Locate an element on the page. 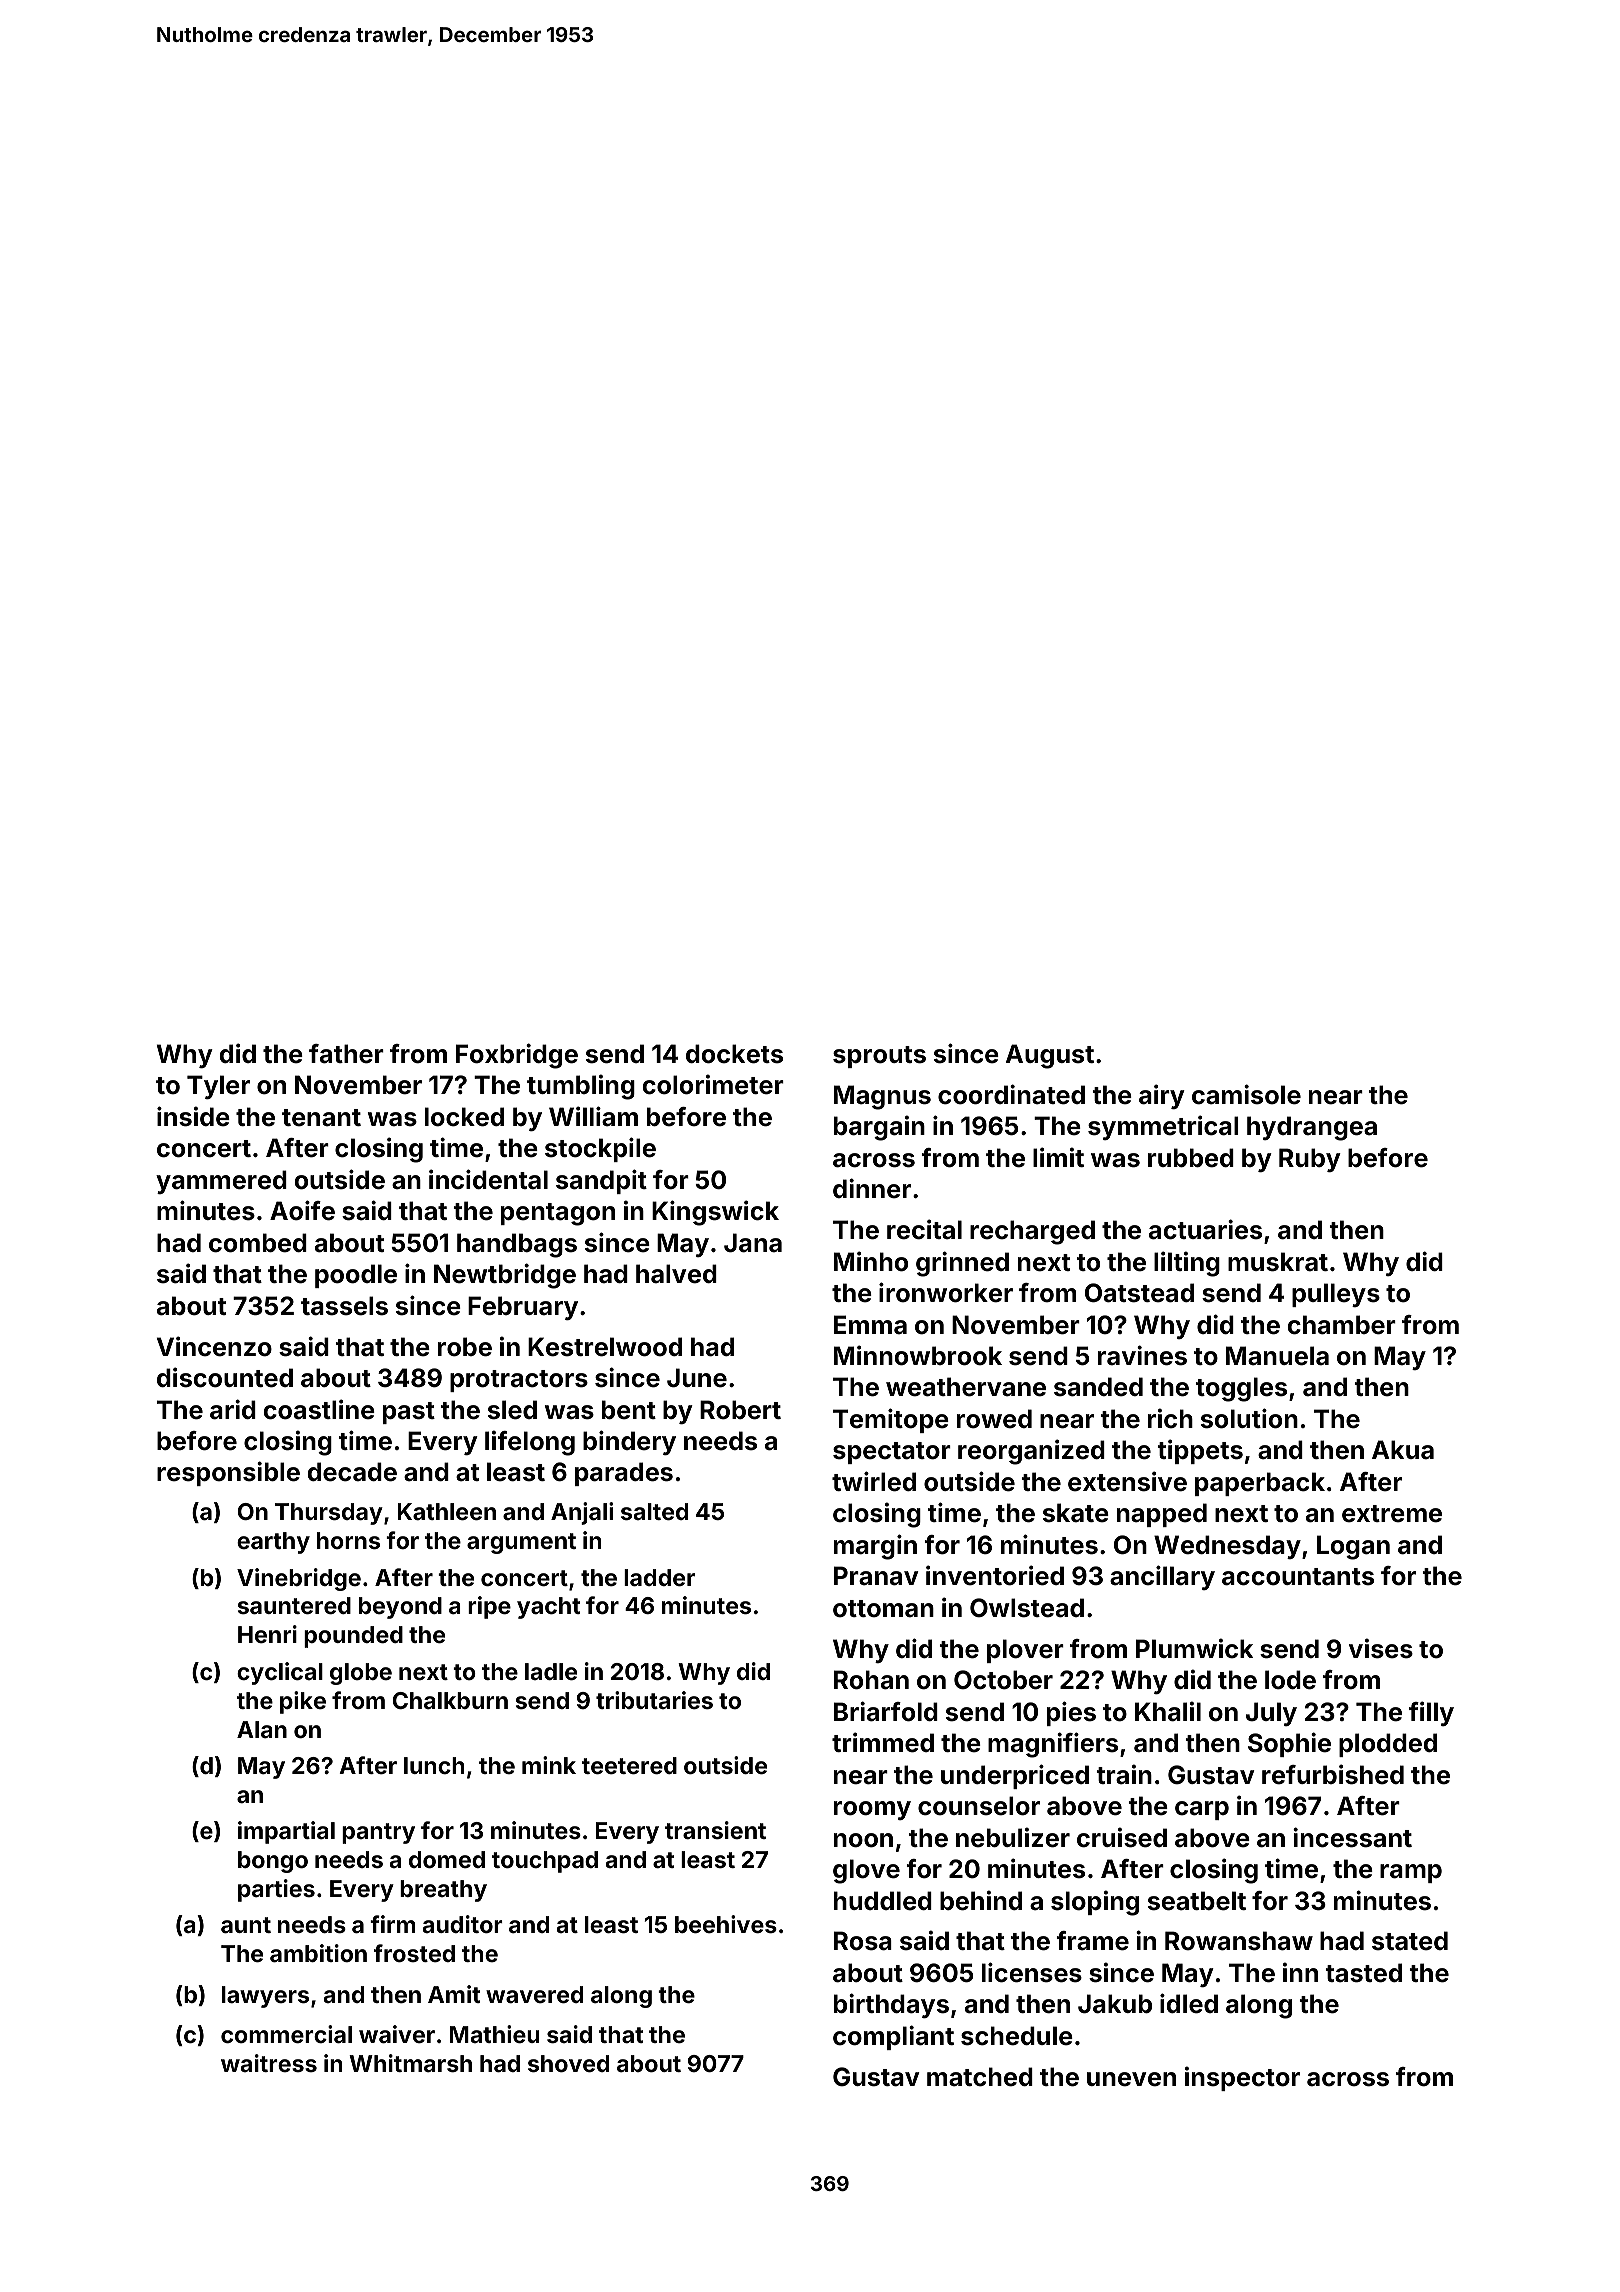 This page has width=1620, height=2292. twirled is located at coordinates (874, 1481).
